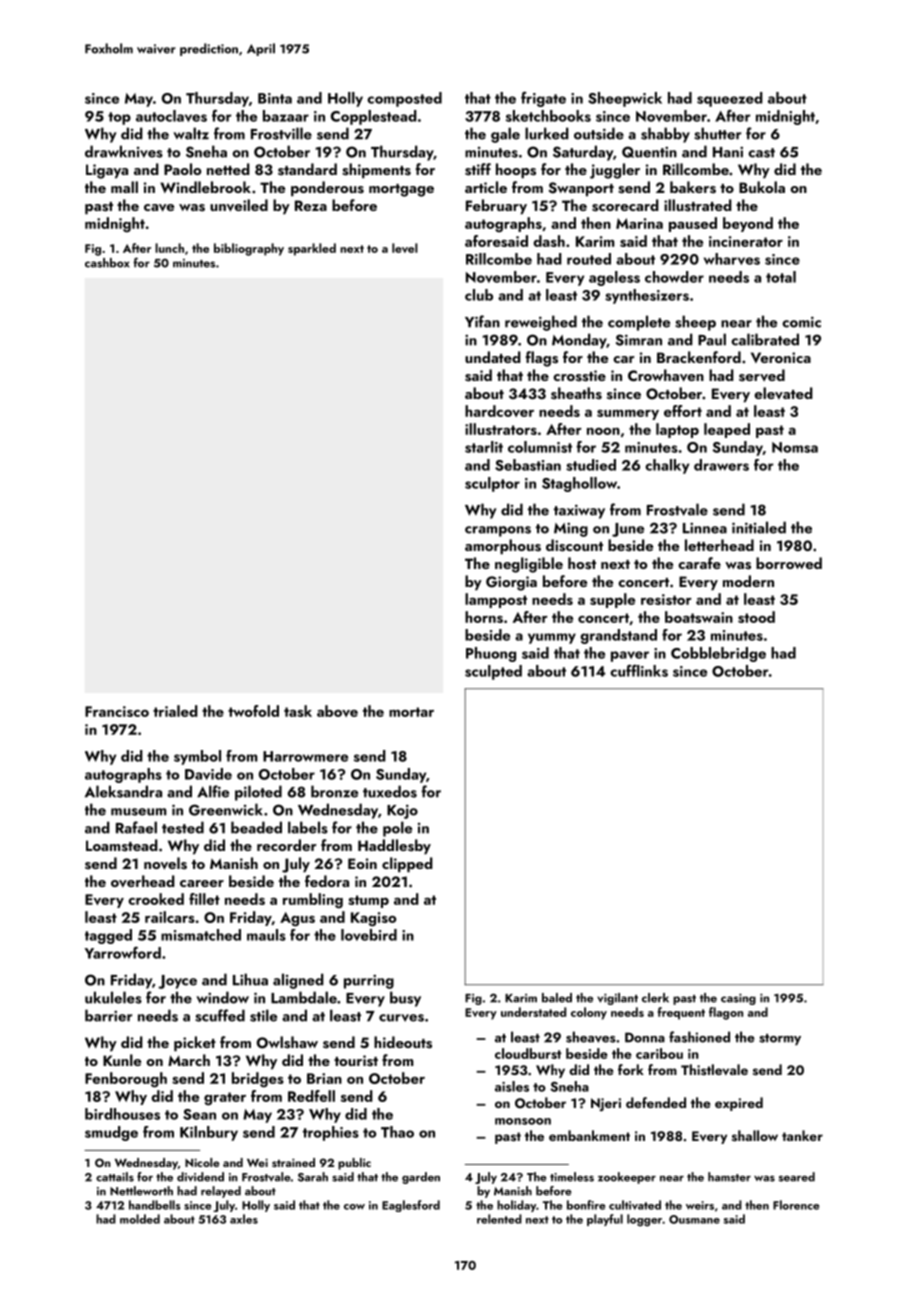 The image size is (908, 1316). Describe the element at coordinates (528, 1053) in the screenshot. I see `cloudburst` at that location.
